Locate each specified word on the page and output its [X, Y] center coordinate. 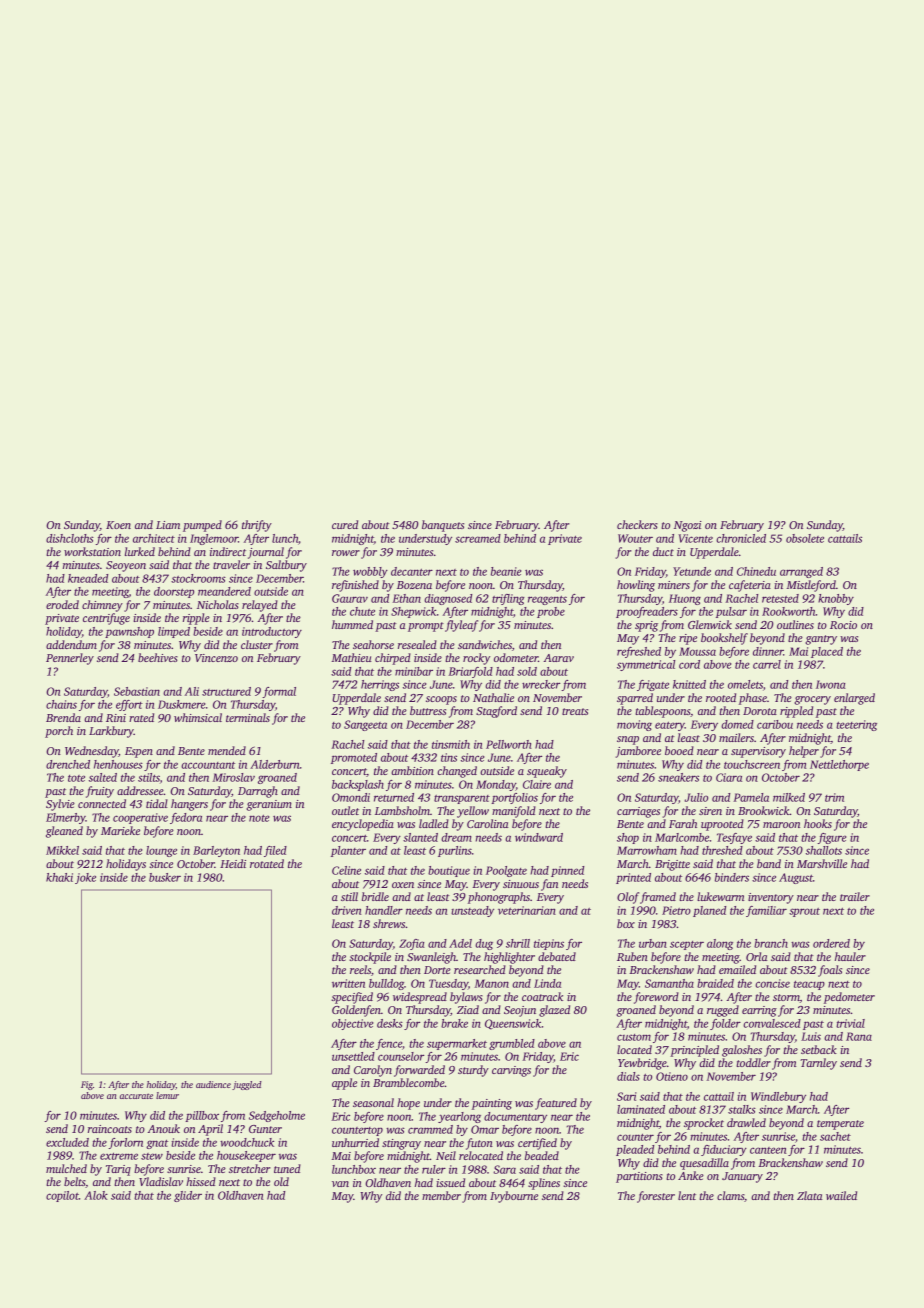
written [348, 983]
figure [832, 838]
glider [188, 1196]
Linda [547, 983]
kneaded [88, 578]
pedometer [849, 998]
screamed [478, 538]
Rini [116, 718]
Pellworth [509, 744]
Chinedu [756, 571]
